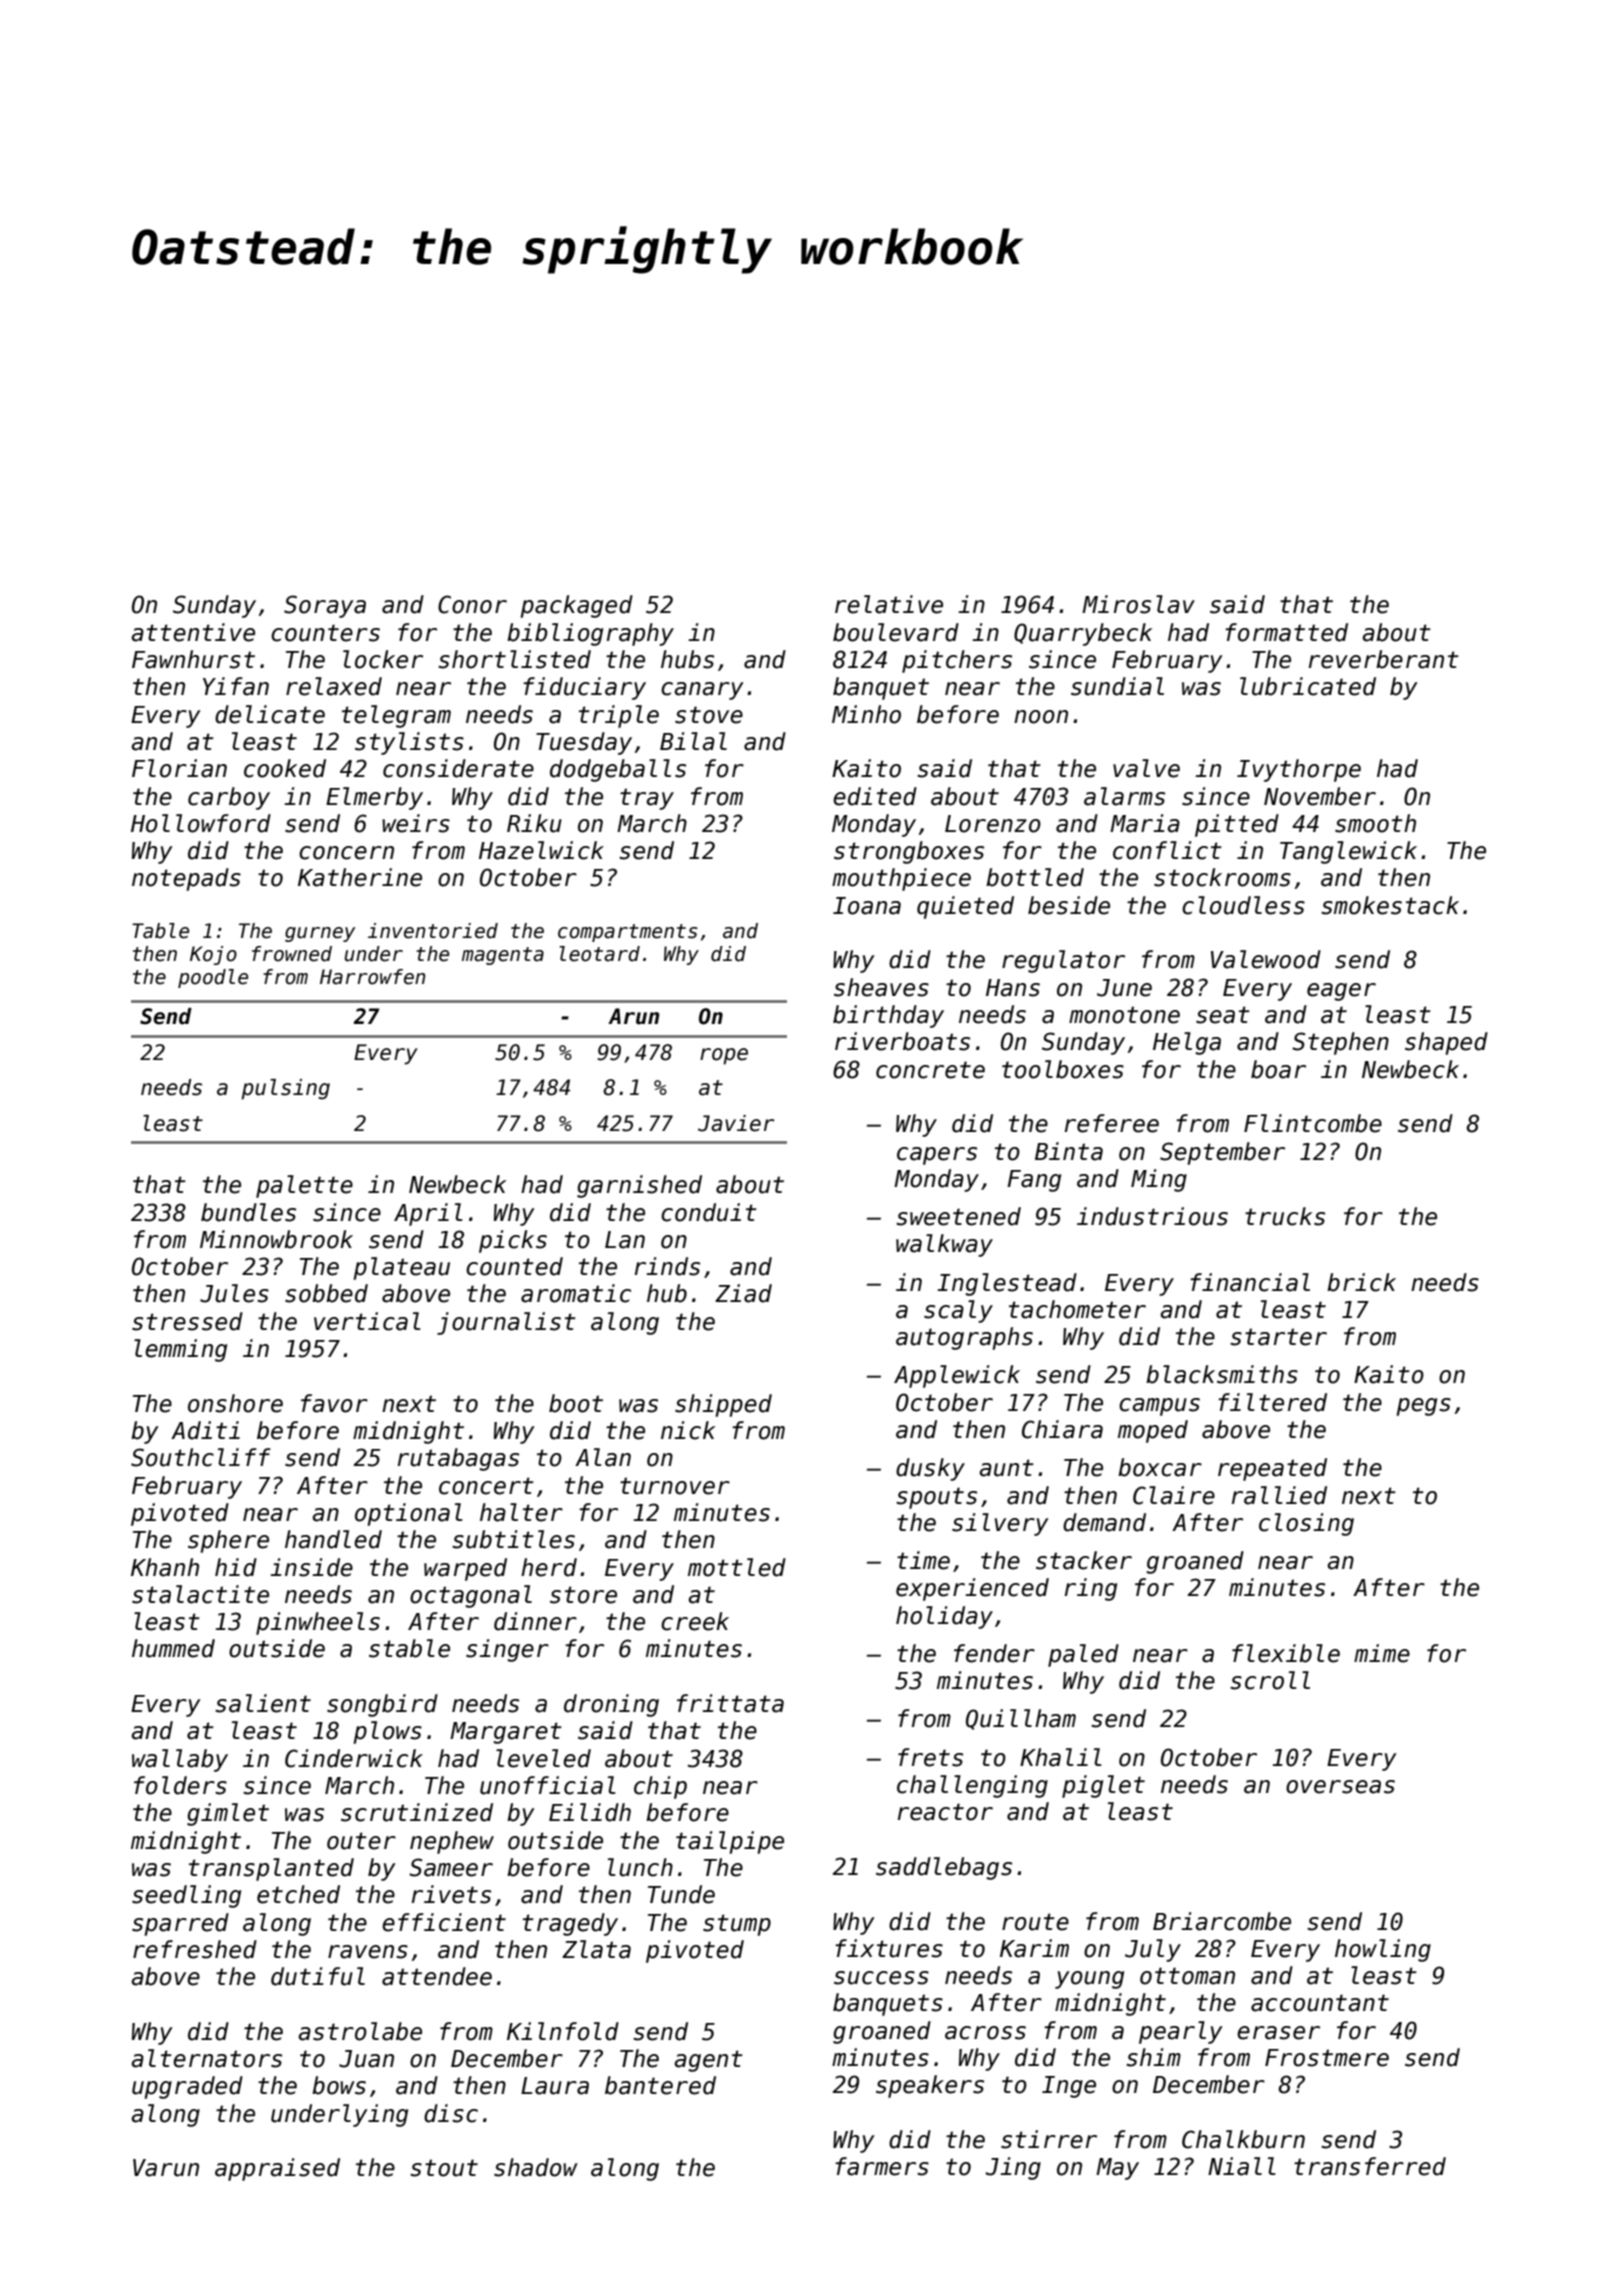 Image resolution: width=1620 pixels, height=2292 pixels. Describe the element at coordinates (1117, 2169) in the screenshot. I see `May` at that location.
